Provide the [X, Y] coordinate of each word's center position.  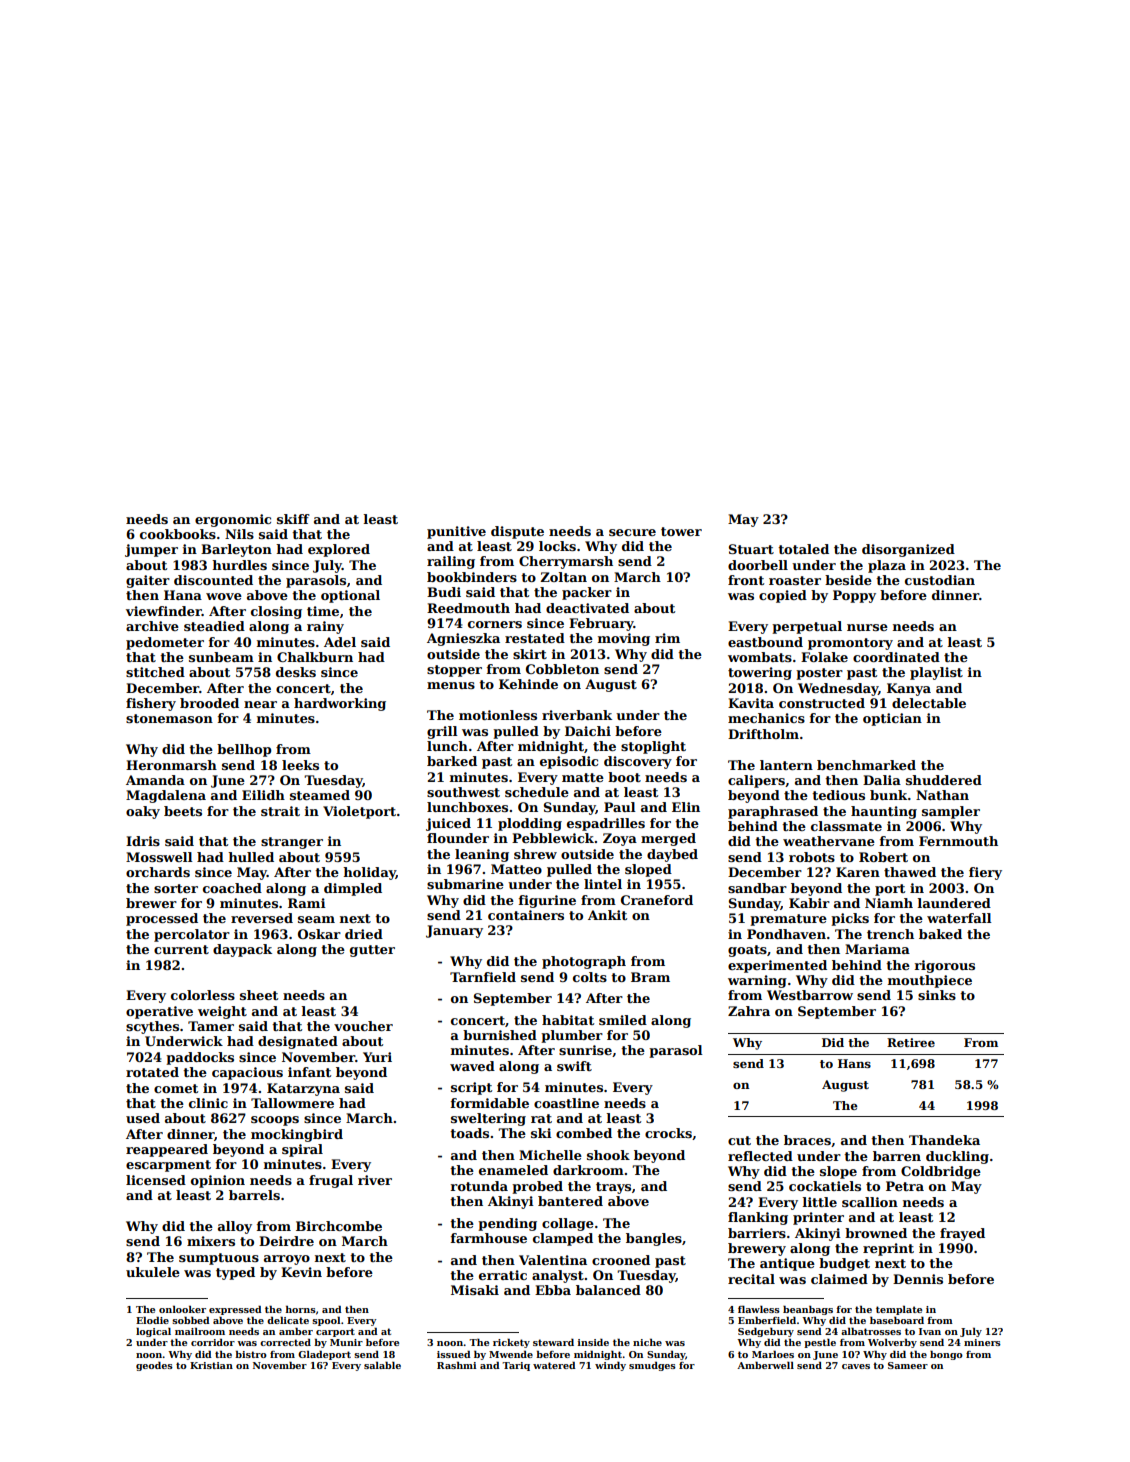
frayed [962, 1234]
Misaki [475, 1290]
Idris [143, 841]
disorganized [908, 550]
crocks [668, 1133]
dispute [517, 532]
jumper [151, 550]
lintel [603, 884]
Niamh [889, 903]
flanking [758, 1218]
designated [298, 1042]
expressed [235, 1310]
